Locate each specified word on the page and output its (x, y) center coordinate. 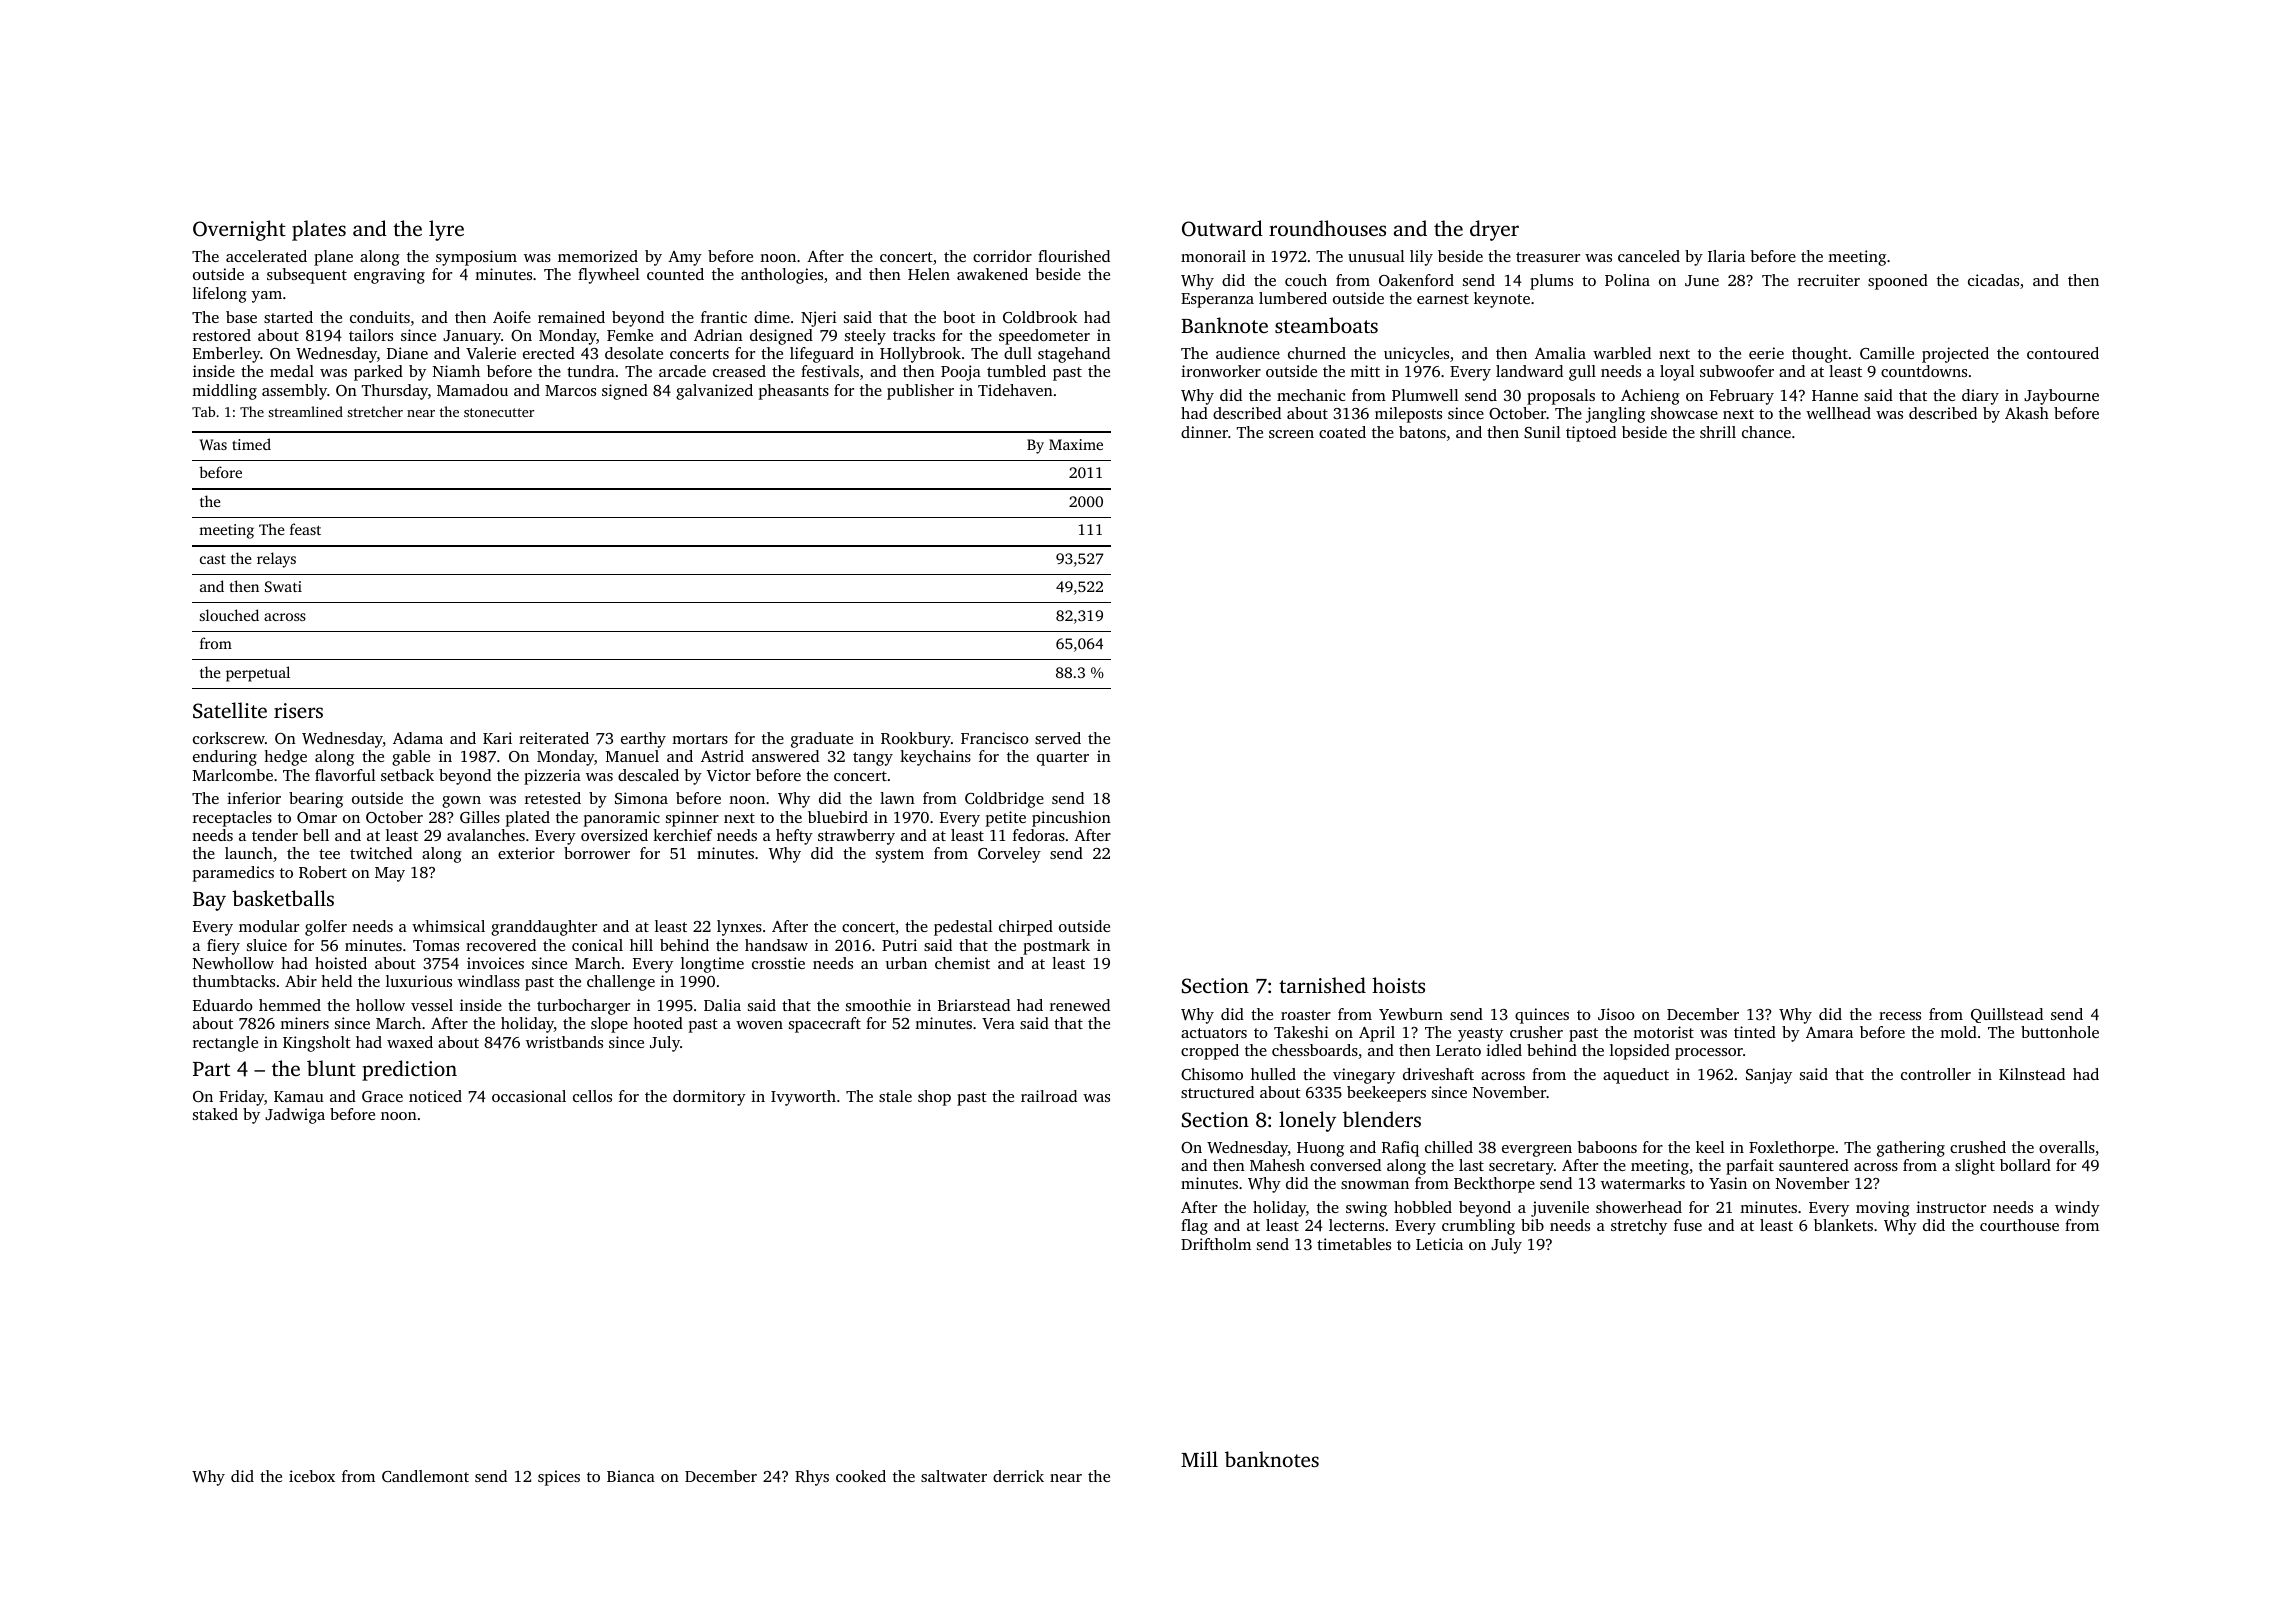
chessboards (1315, 1050)
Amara (1829, 1032)
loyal (1677, 373)
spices (559, 1478)
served (1058, 738)
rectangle (225, 1044)
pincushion (1071, 819)
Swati (283, 586)
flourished (1074, 256)
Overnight (239, 230)
